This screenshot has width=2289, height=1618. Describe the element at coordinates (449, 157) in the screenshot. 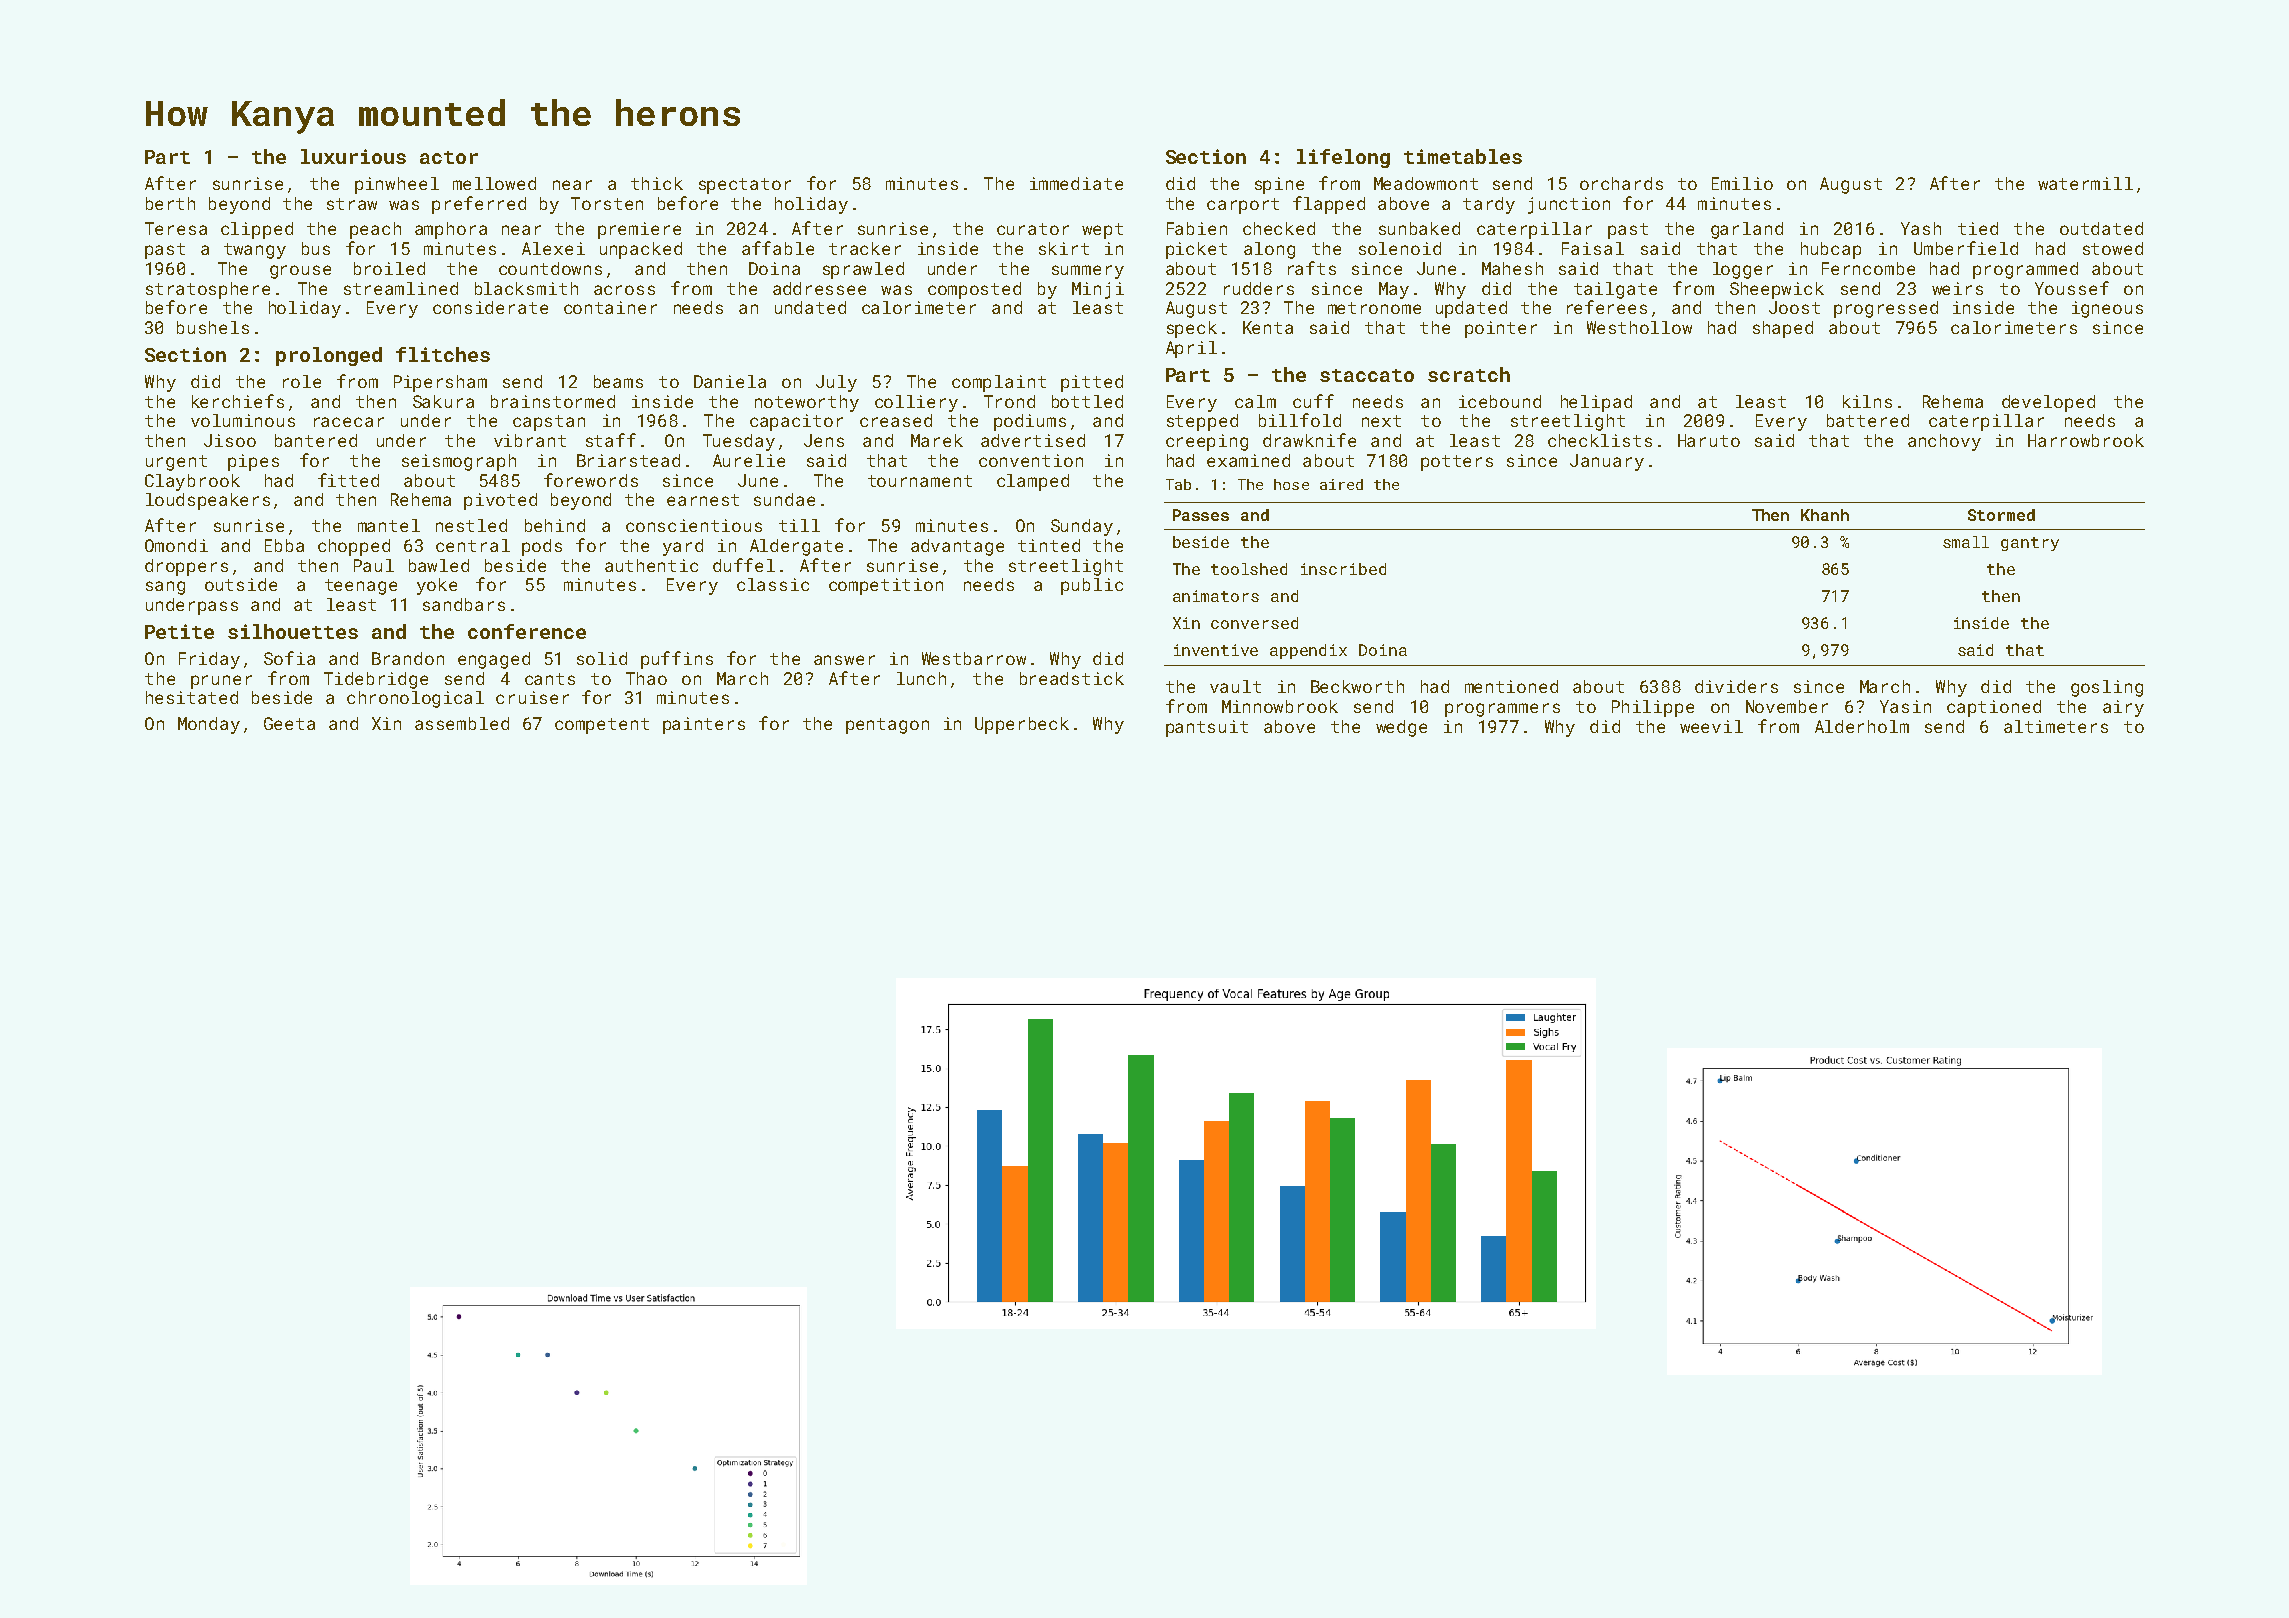

I see `actor` at that location.
